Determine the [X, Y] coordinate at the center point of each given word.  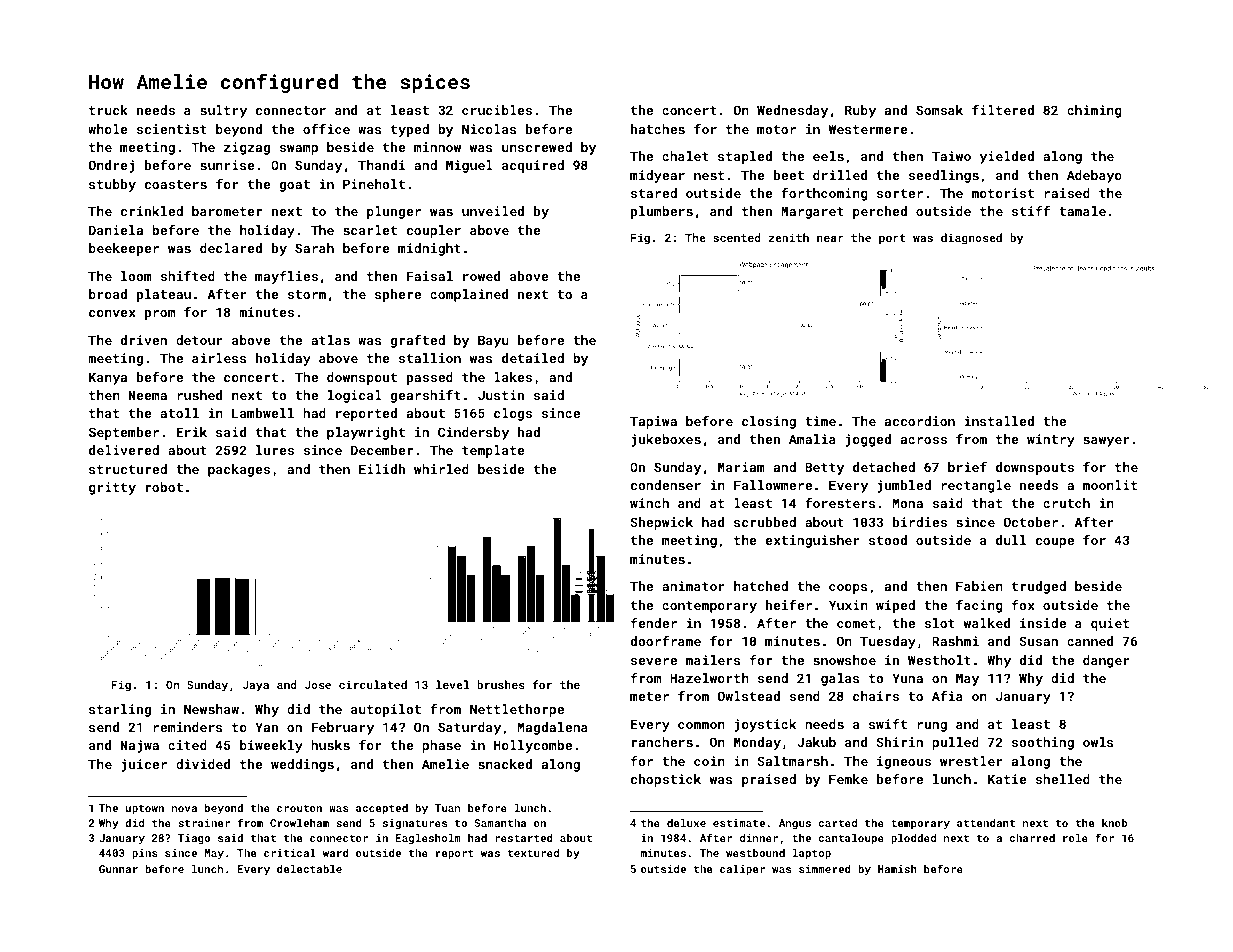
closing [769, 422]
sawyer [1106, 442]
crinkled [152, 211]
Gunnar [118, 869]
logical [355, 396]
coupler [434, 231]
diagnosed [971, 239]
